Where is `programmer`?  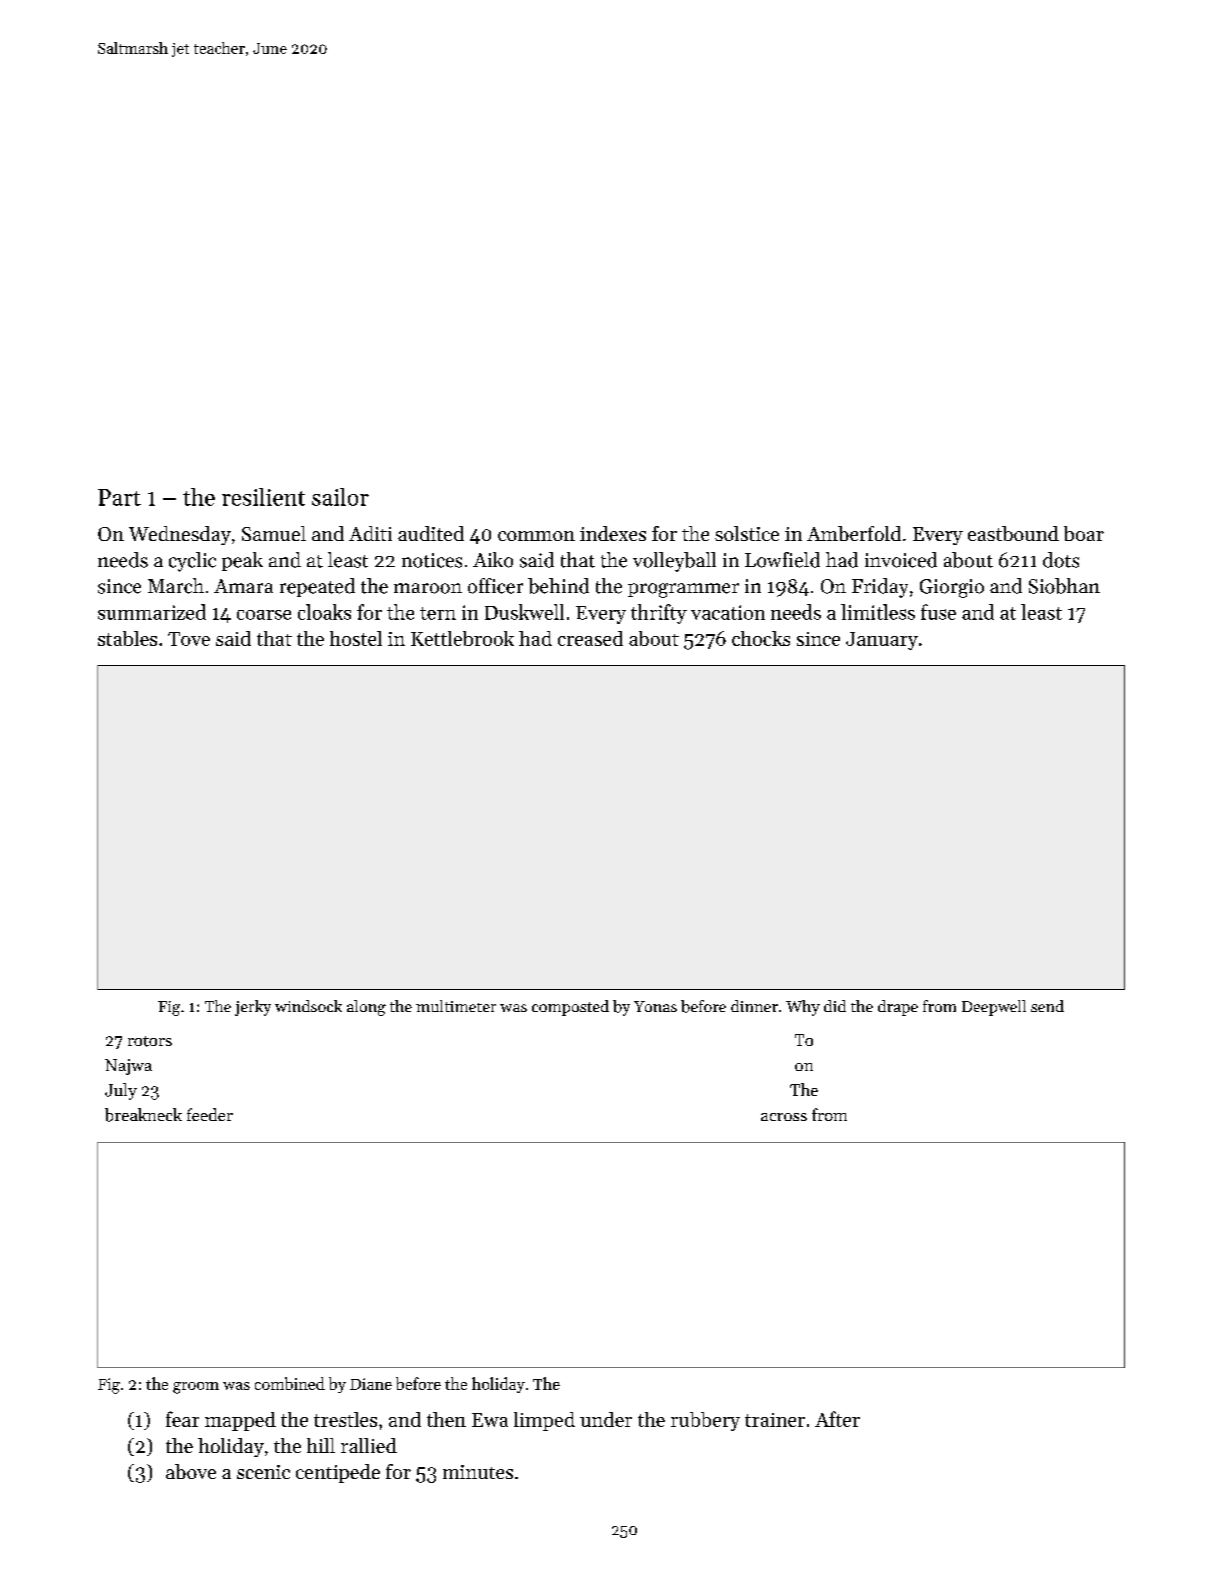 programmer is located at coordinates (683, 590).
